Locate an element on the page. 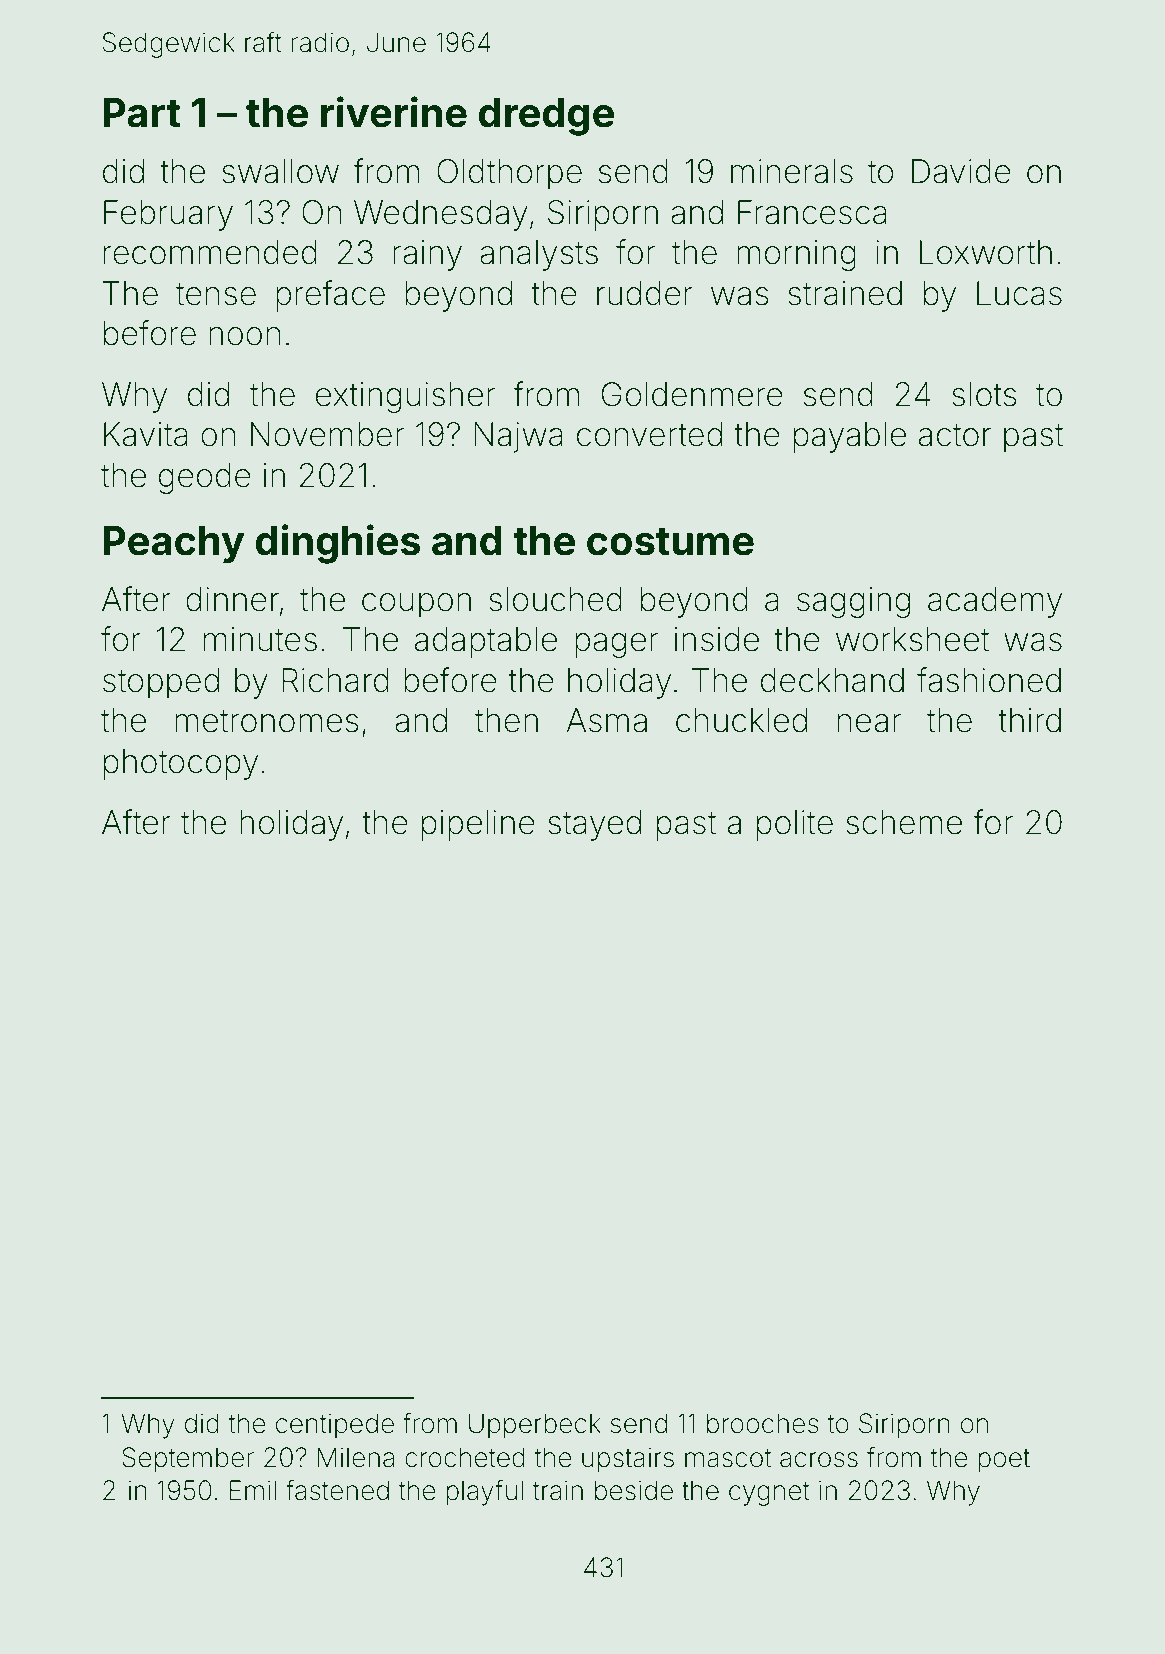 Image resolution: width=1165 pixels, height=1654 pixels. actor is located at coordinates (955, 435).
